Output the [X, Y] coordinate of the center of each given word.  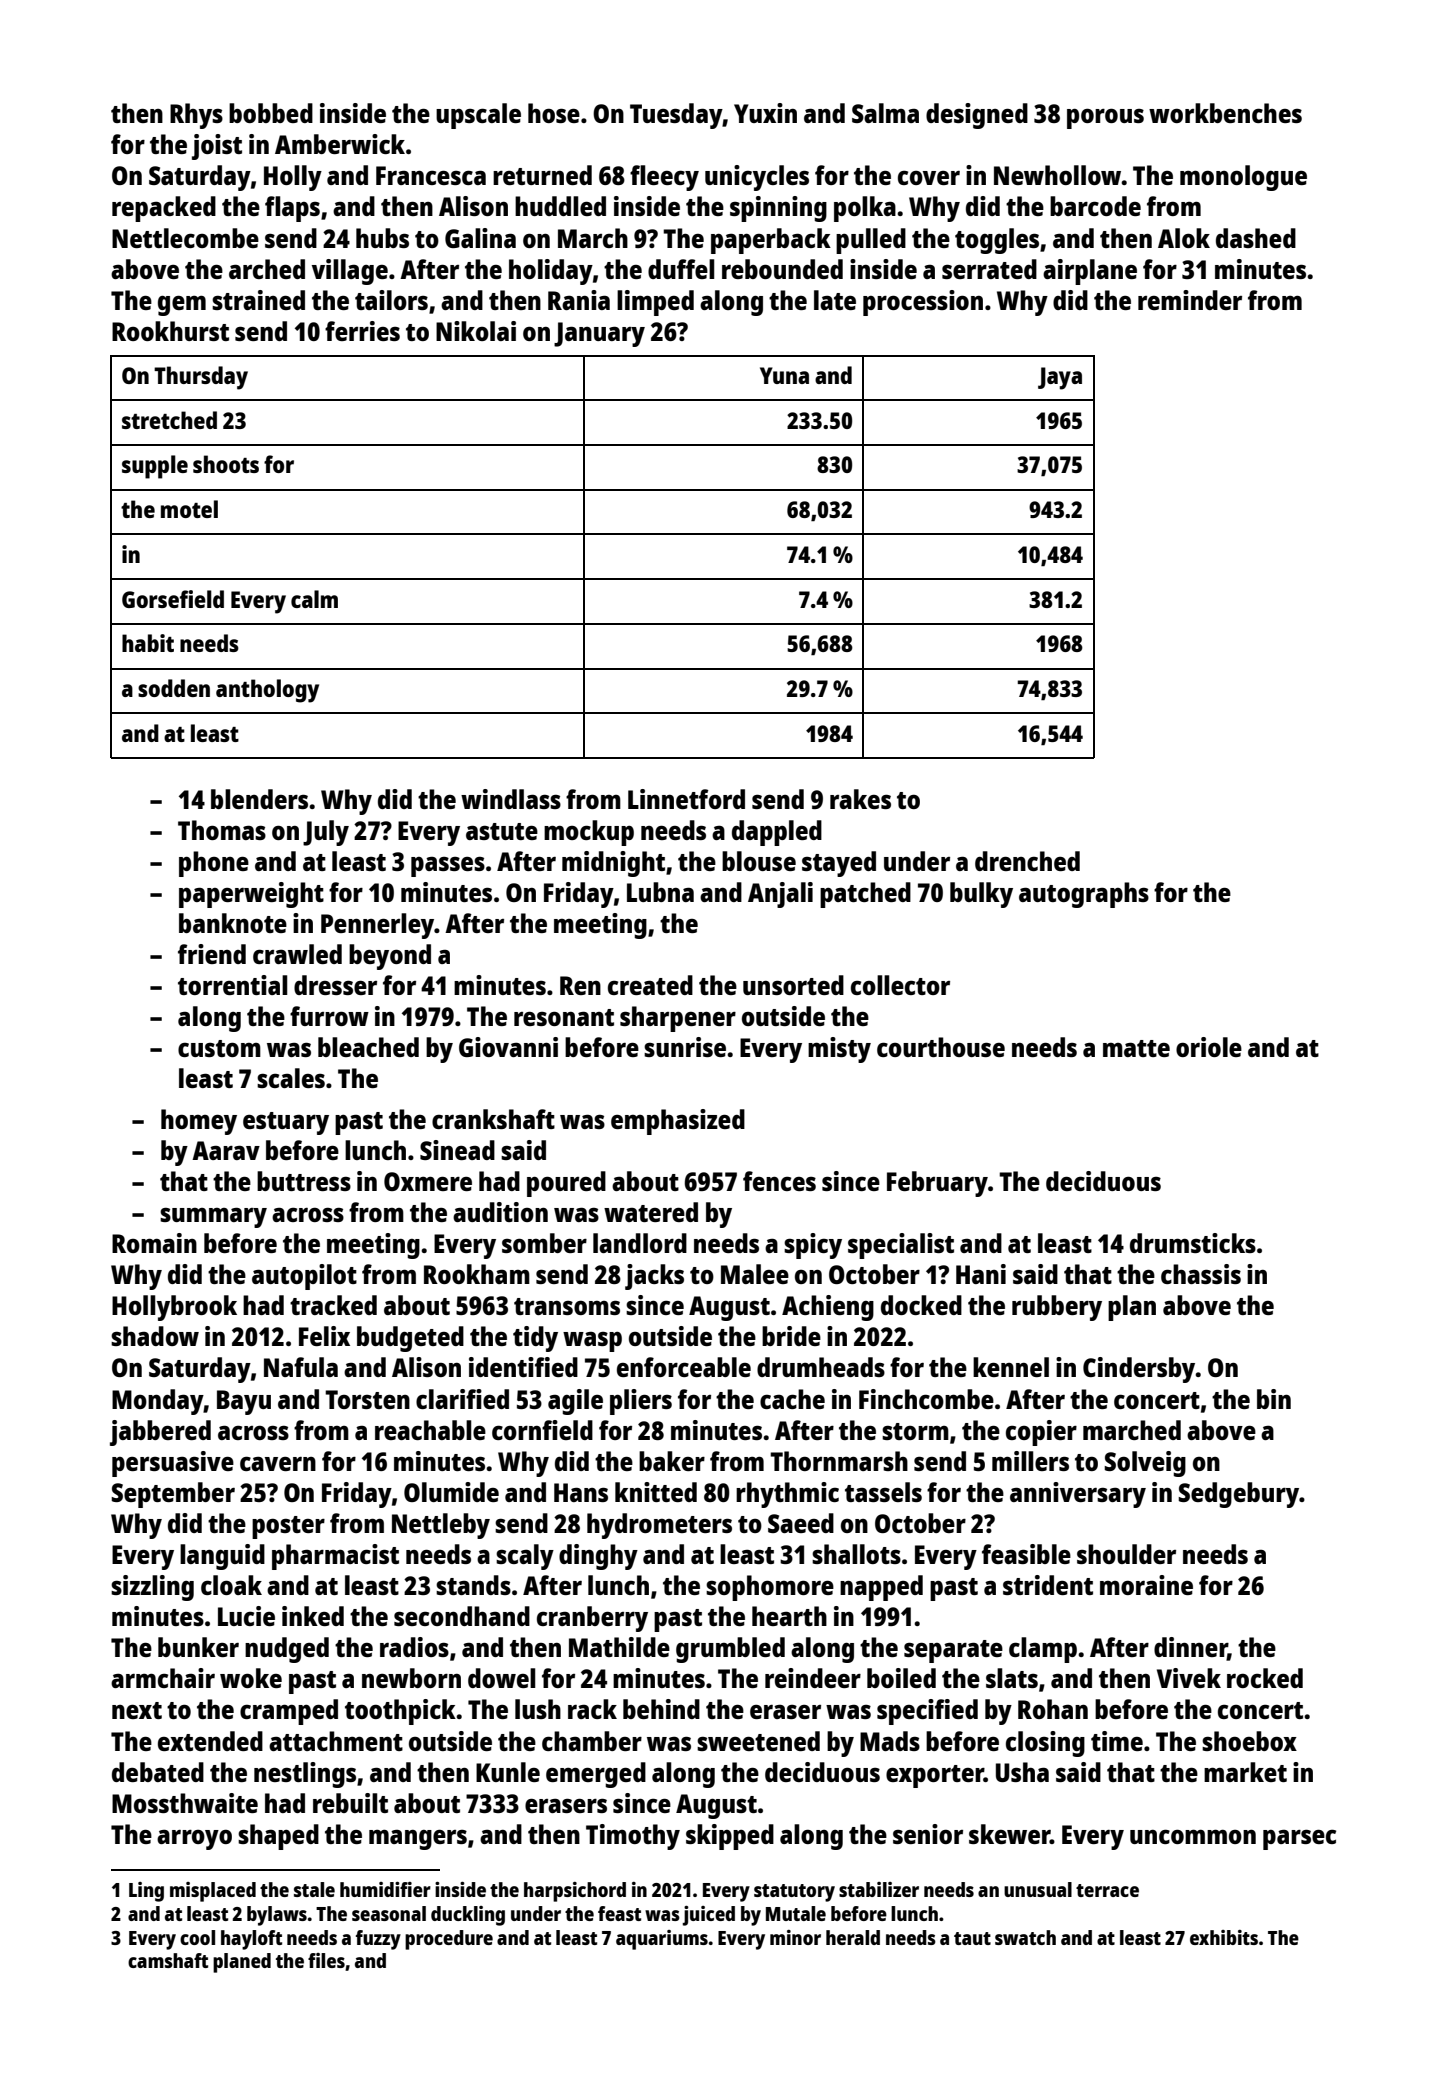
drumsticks [1193, 1243]
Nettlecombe [185, 238]
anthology [267, 691]
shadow [155, 1336]
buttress [304, 1181]
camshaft [168, 1960]
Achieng [828, 1308]
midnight [613, 864]
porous [1105, 118]
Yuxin [765, 113]
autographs [1084, 895]
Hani [981, 1274]
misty [839, 1050]
